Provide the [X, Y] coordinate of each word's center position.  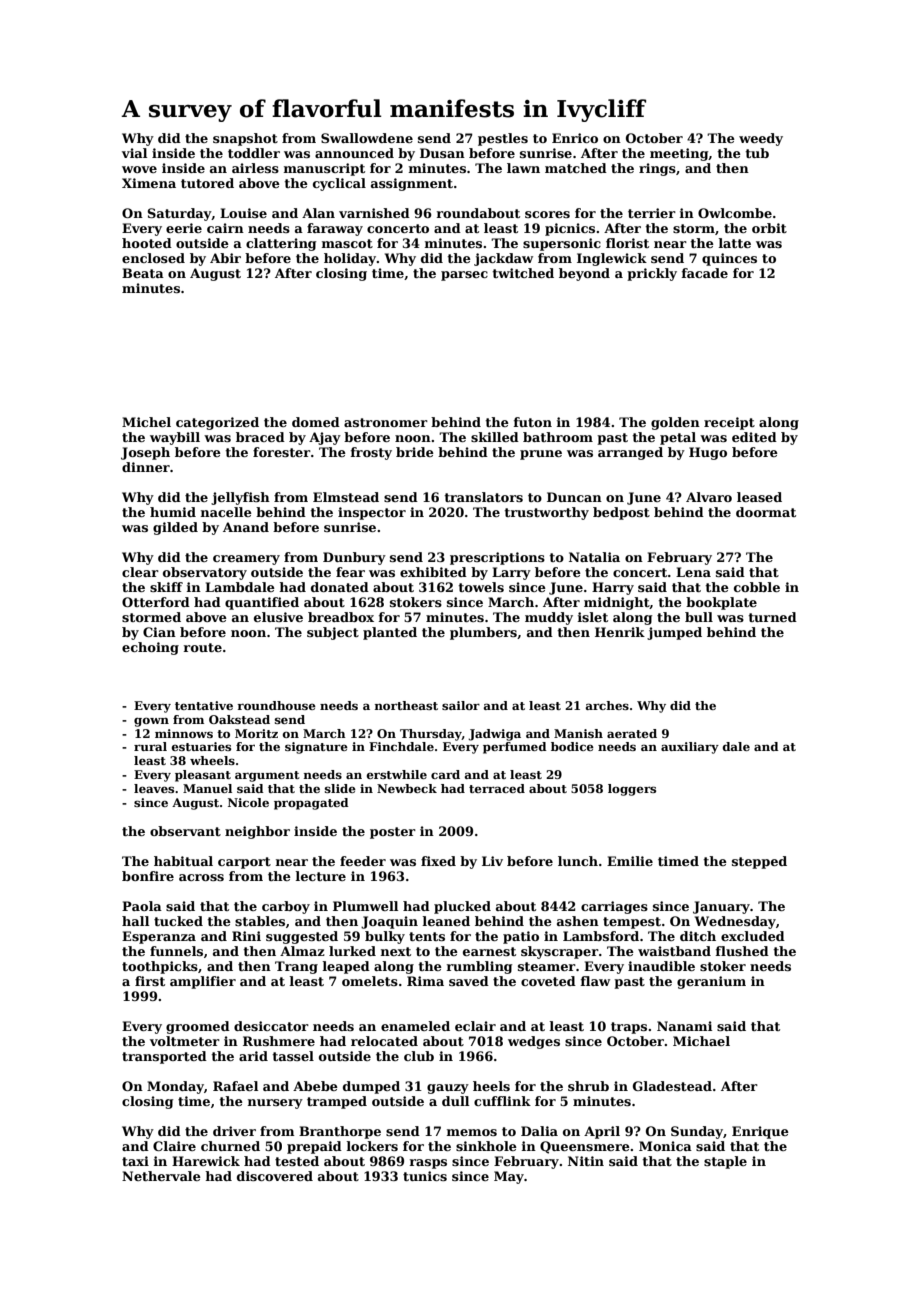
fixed [438, 861]
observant [185, 831]
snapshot [245, 139]
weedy [761, 139]
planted [390, 633]
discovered [275, 1176]
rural [150, 746]
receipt [729, 423]
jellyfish [240, 498]
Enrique [760, 1132]
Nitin [586, 1161]
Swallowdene [367, 138]
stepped [759, 862]
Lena [693, 572]
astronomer [386, 422]
